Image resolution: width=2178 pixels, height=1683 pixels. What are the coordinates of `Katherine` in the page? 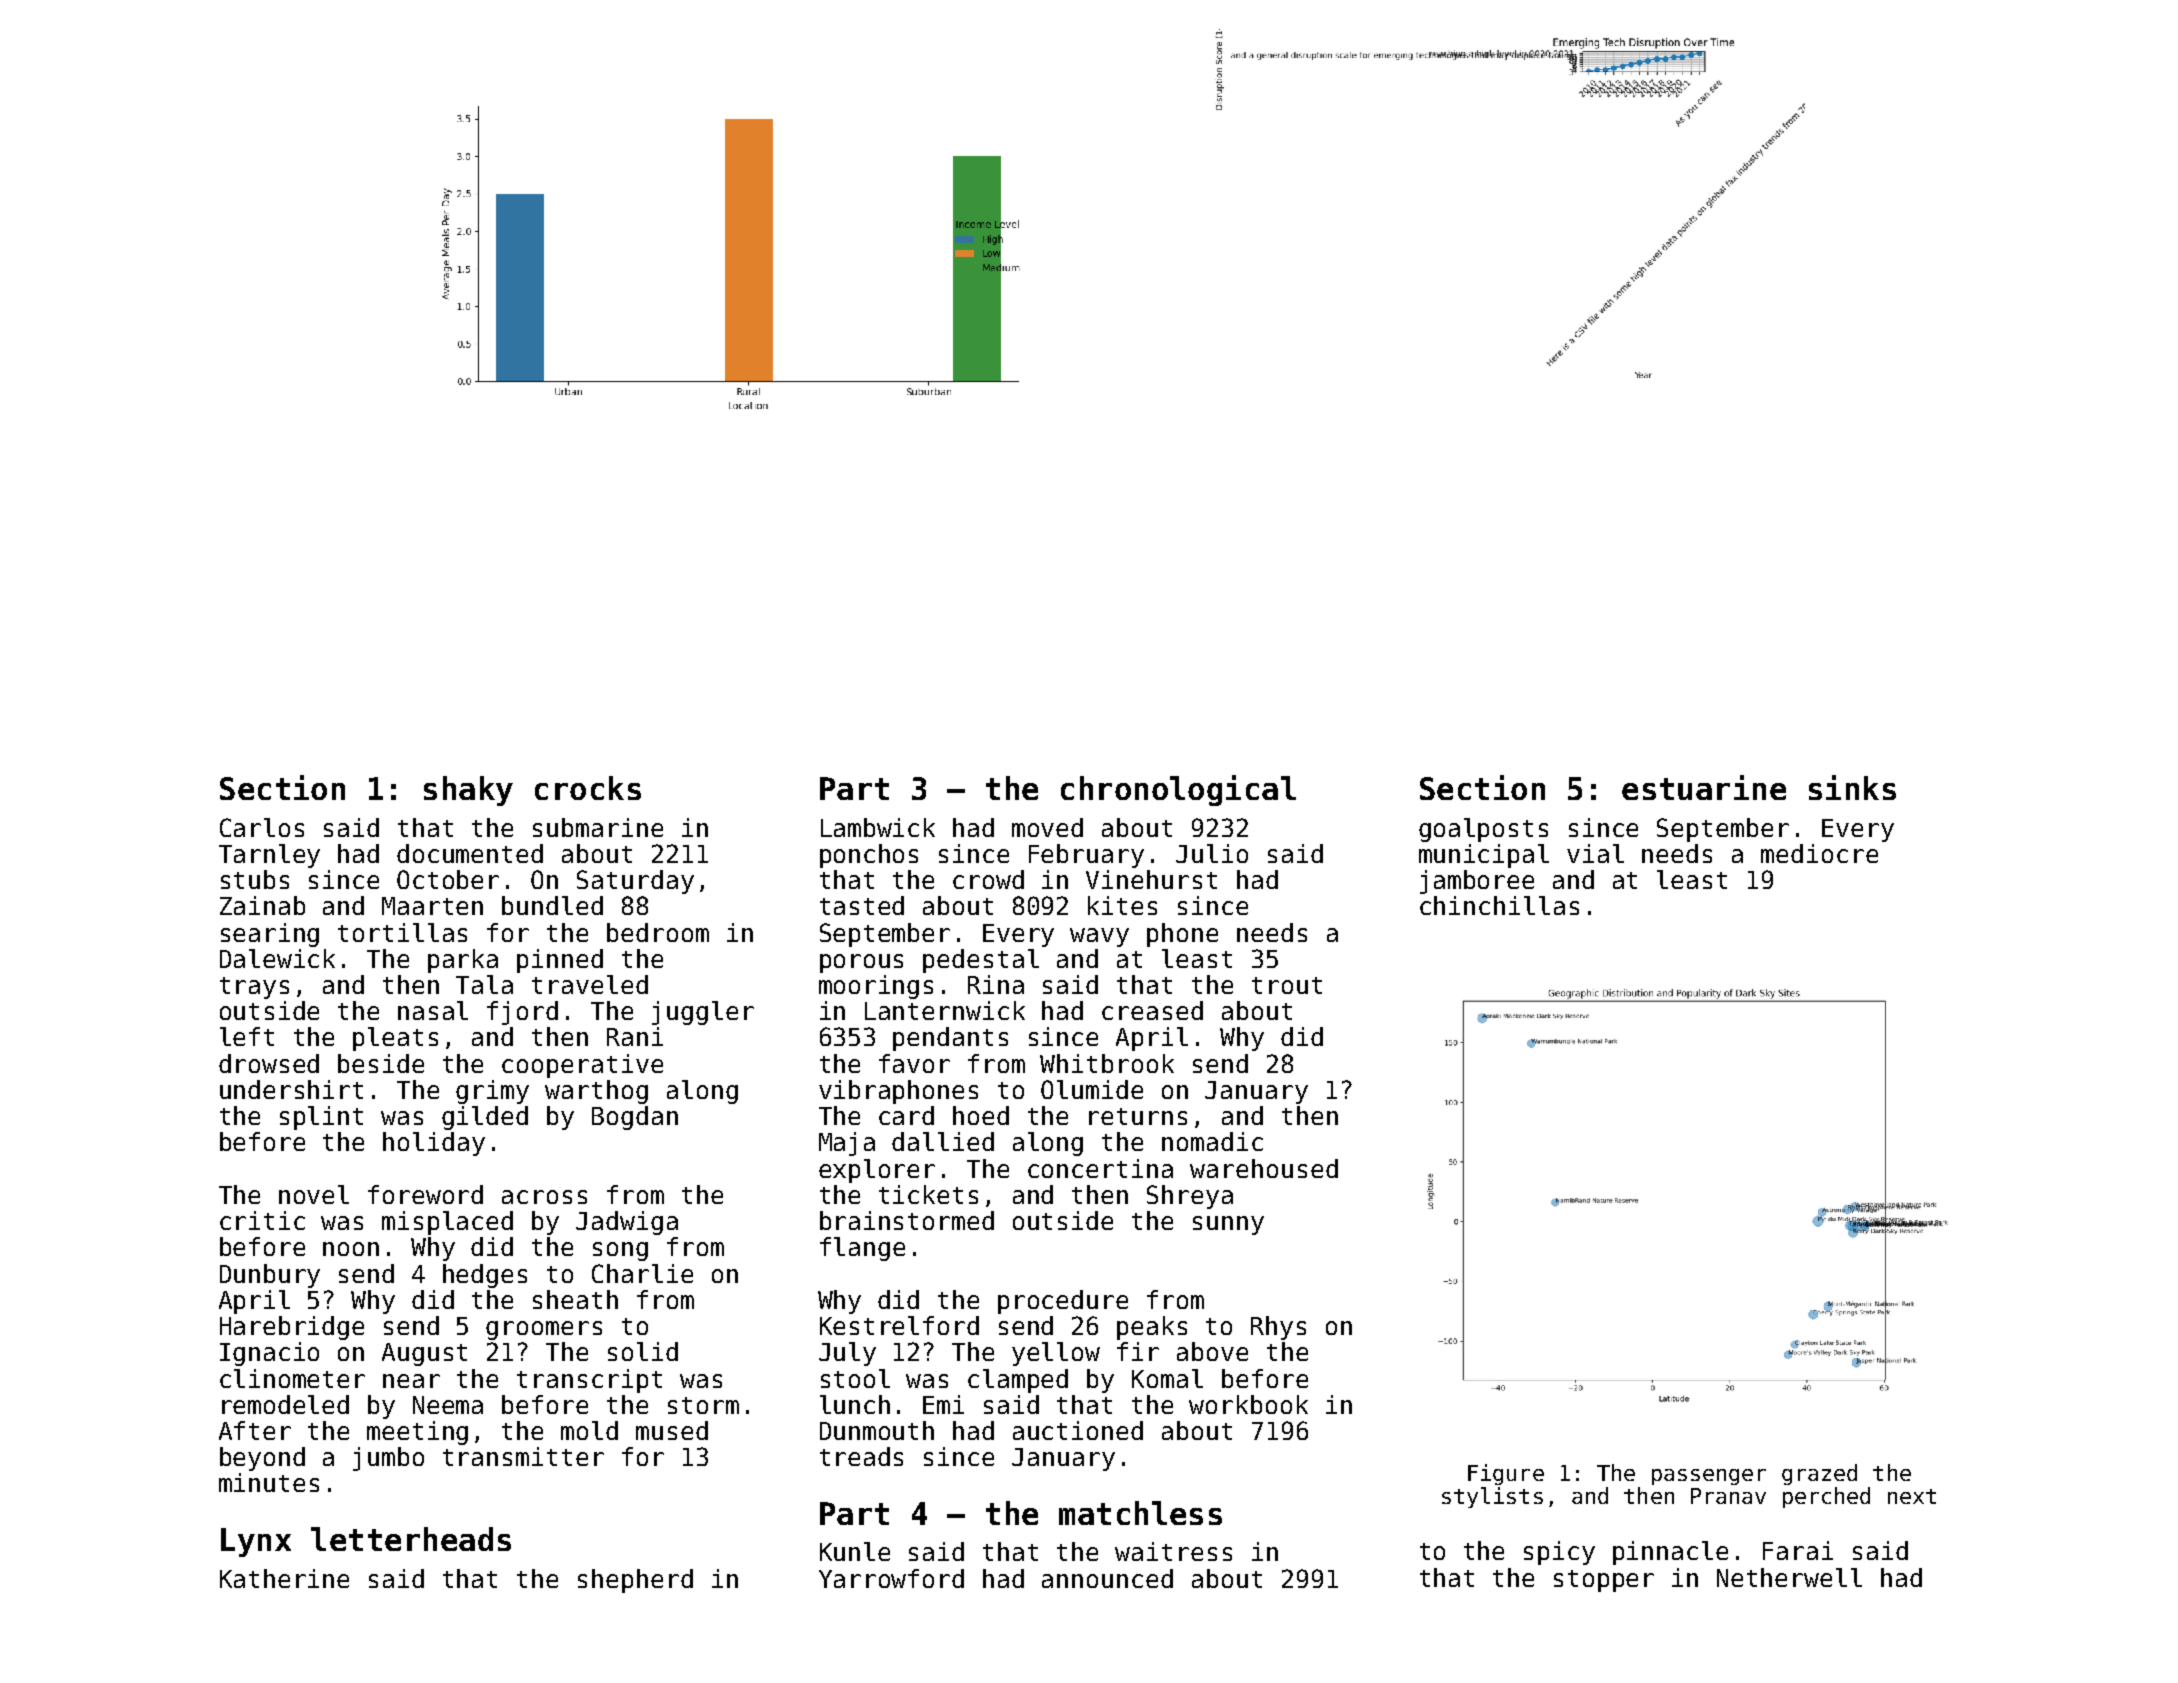 It's located at (284, 1578).
